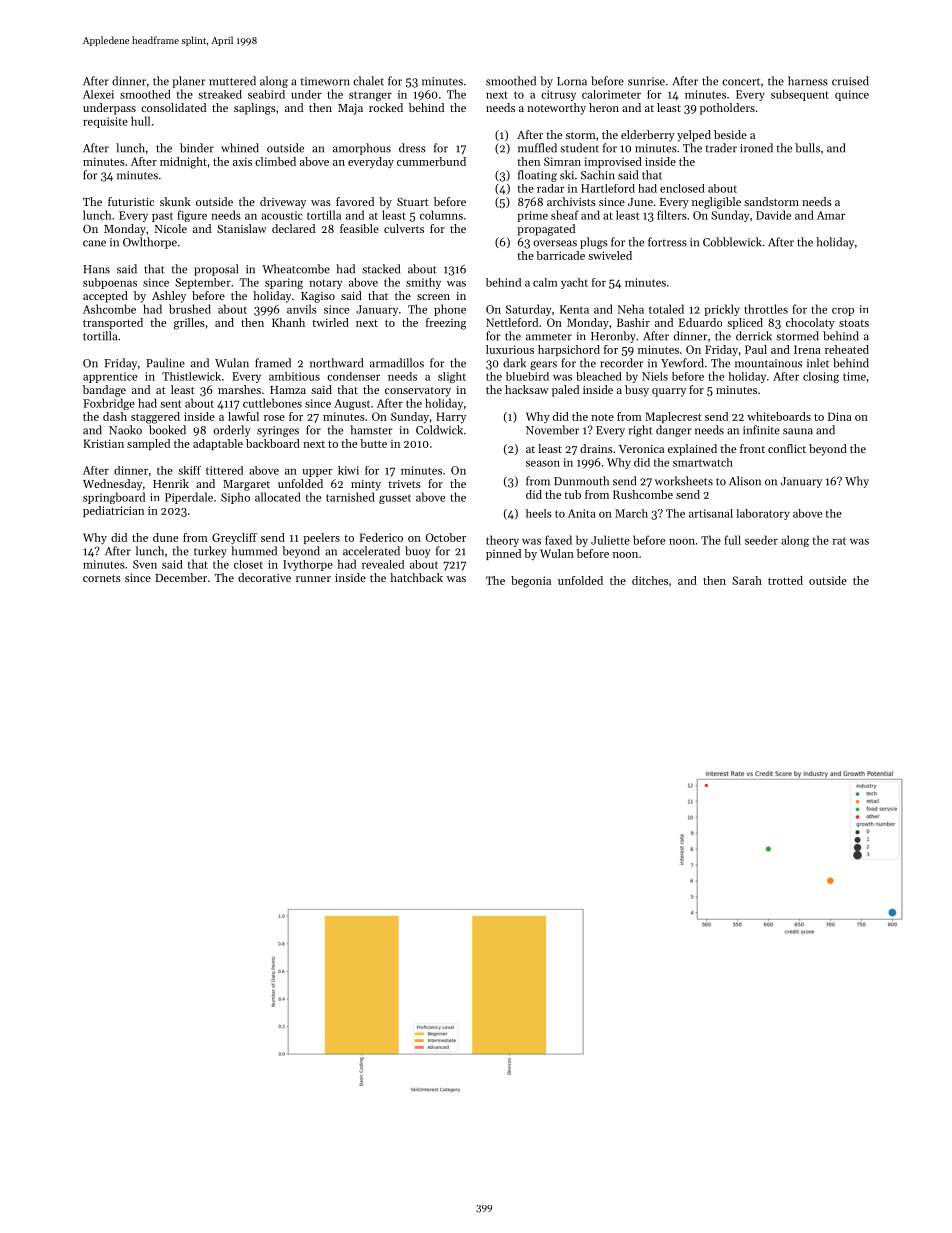 This screenshot has width=952, height=1233. What do you see at coordinates (284, 283) in the screenshot?
I see `sparing` at bounding box center [284, 283].
